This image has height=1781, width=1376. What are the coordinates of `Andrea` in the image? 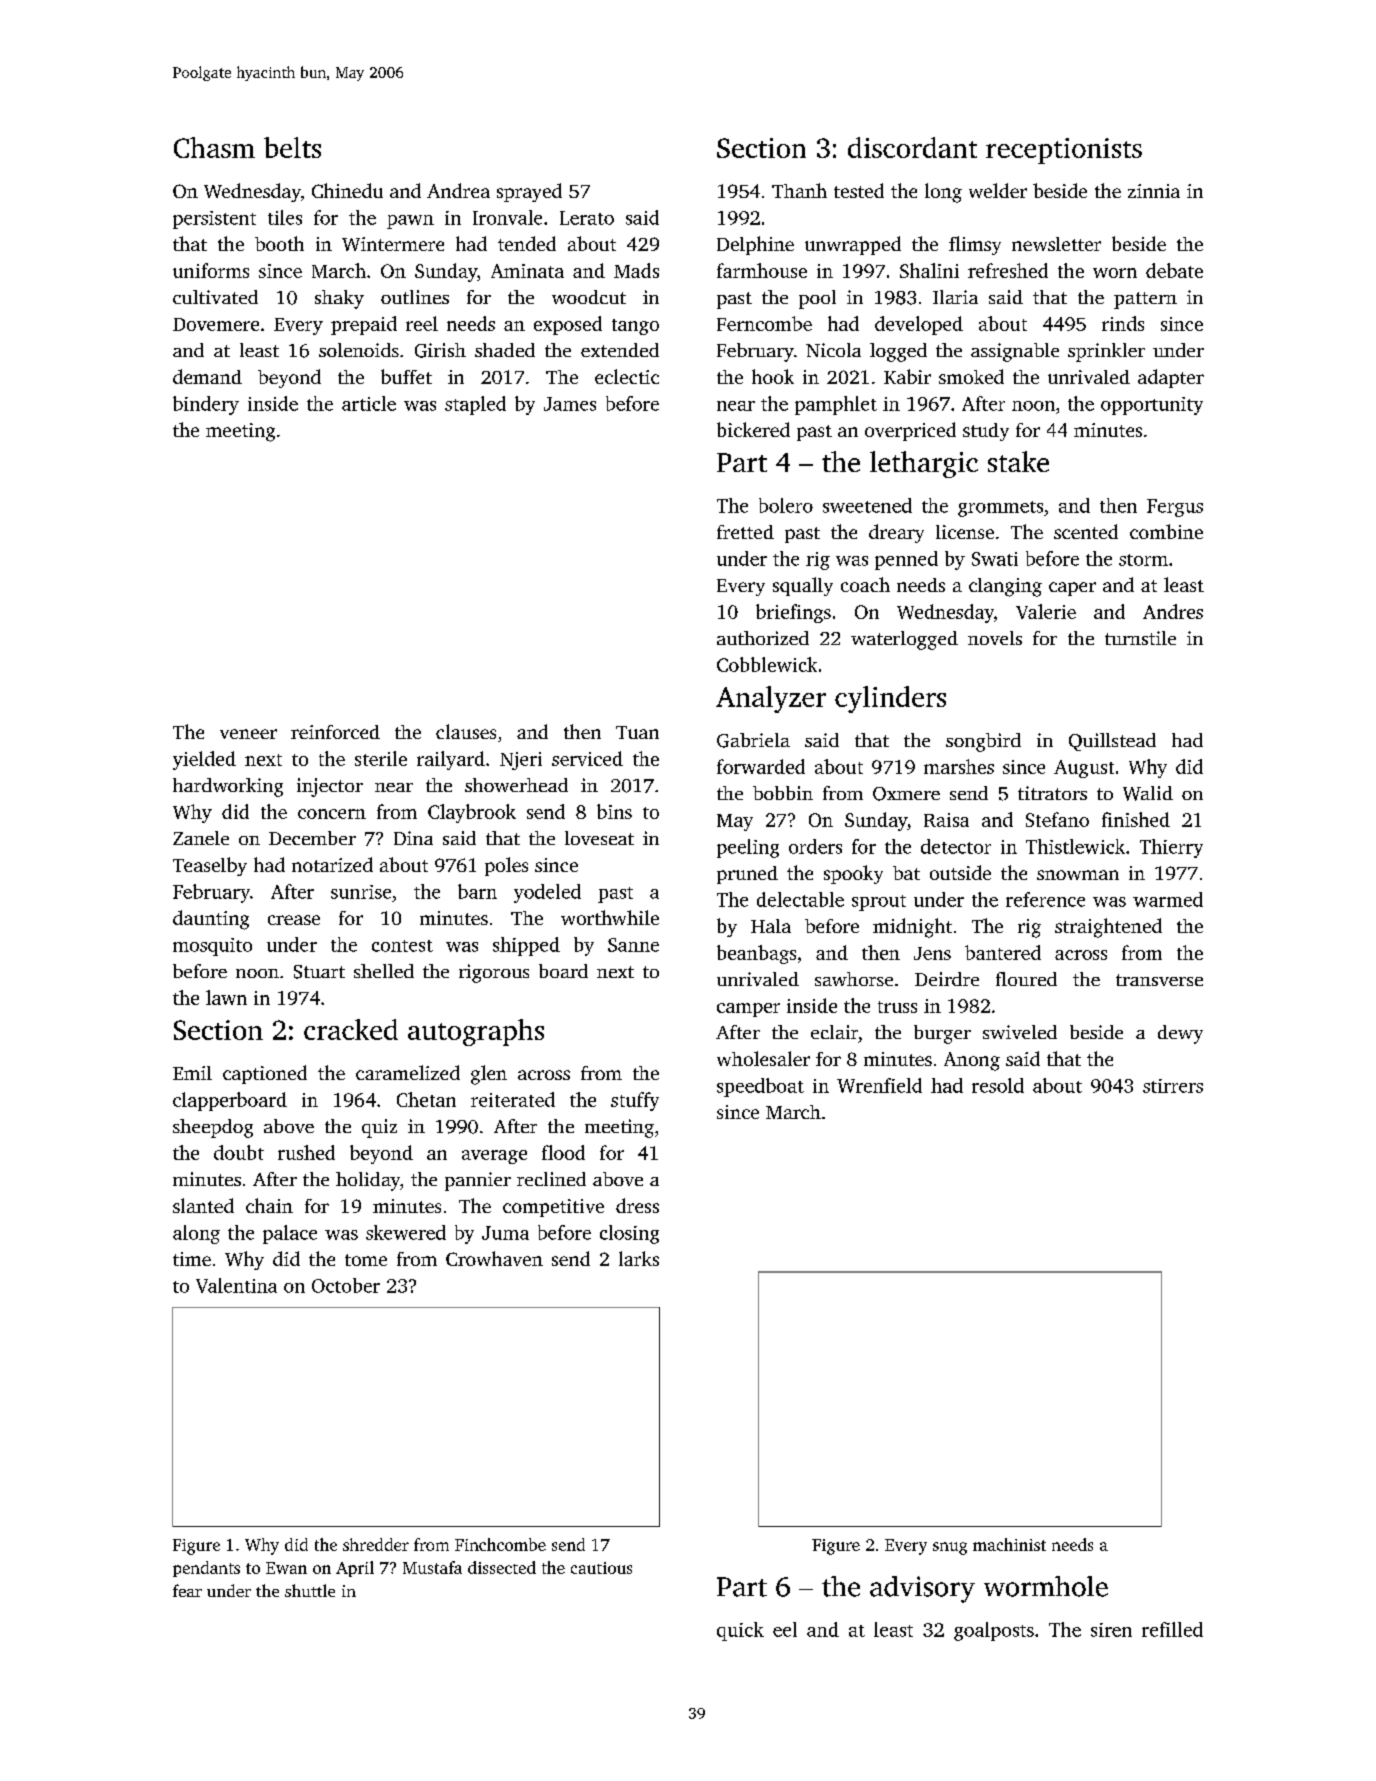 It's located at (458, 190).
